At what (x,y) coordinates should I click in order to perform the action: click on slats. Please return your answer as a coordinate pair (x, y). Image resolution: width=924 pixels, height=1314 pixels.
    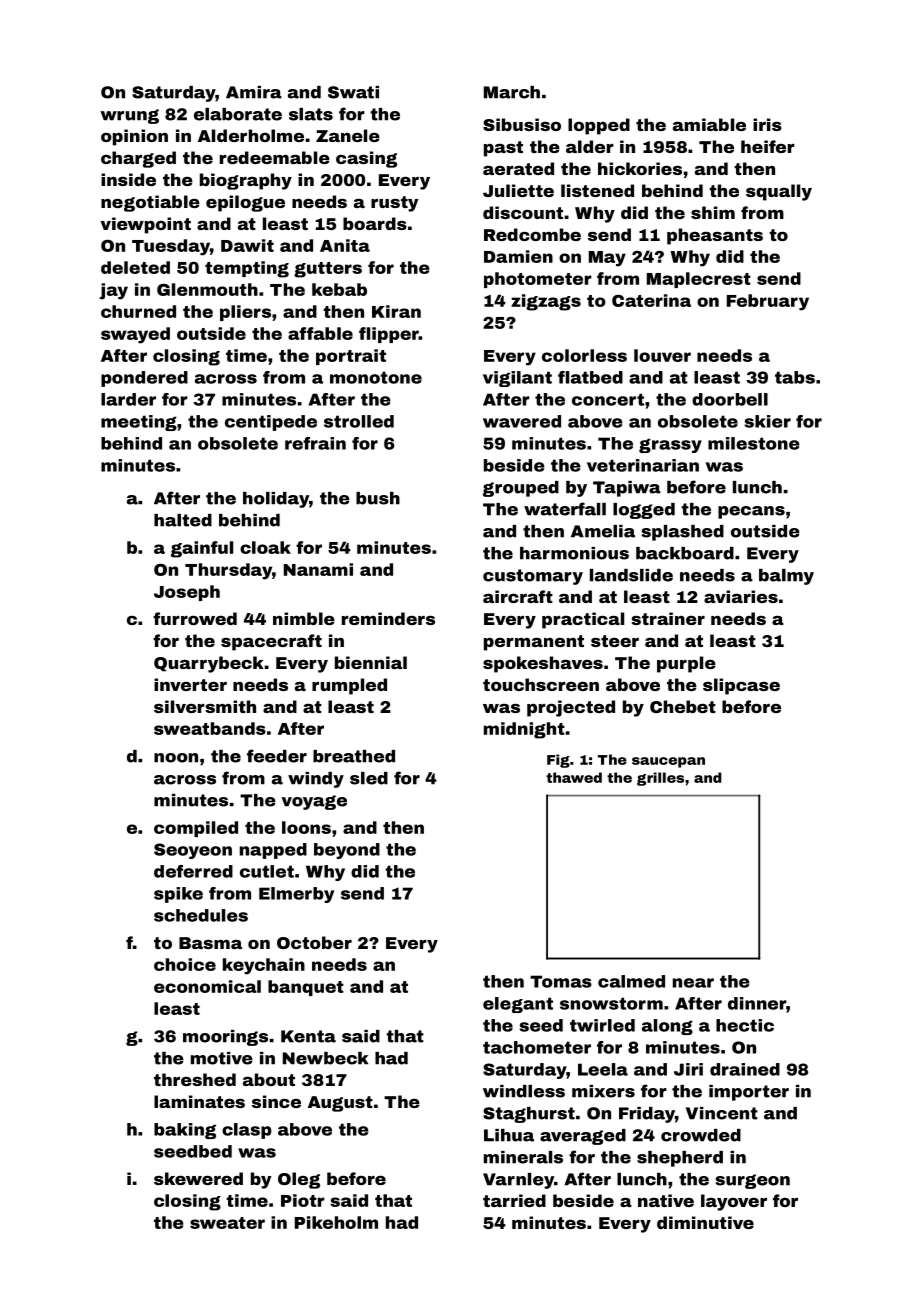
    Looking at the image, I should click on (311, 114).
